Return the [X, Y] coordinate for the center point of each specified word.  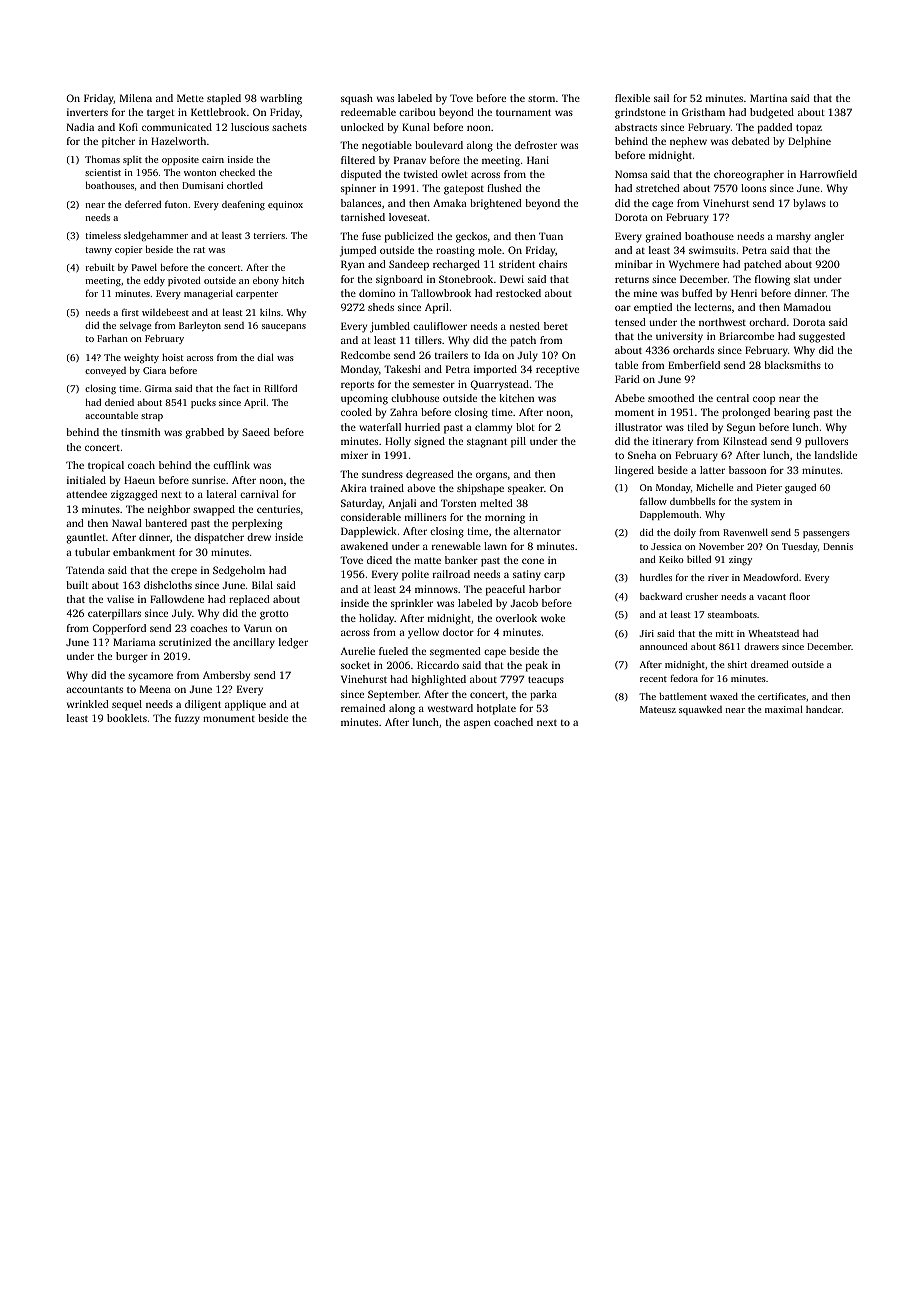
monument [229, 719]
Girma [158, 388]
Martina [768, 98]
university [679, 337]
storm [541, 98]
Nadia [80, 127]
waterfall [380, 427]
